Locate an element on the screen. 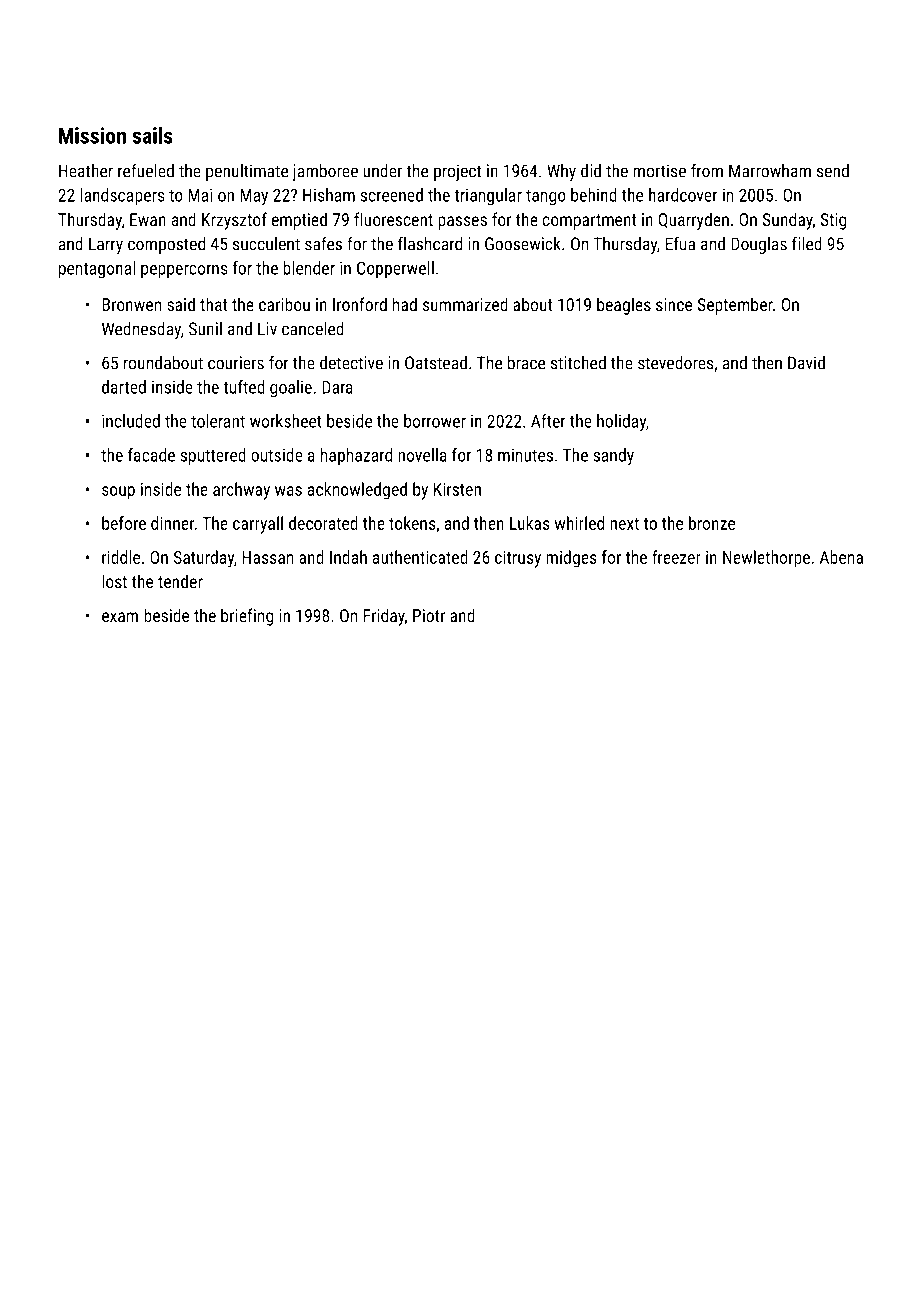 The height and width of the screenshot is (1308, 924). Stig is located at coordinates (833, 221).
